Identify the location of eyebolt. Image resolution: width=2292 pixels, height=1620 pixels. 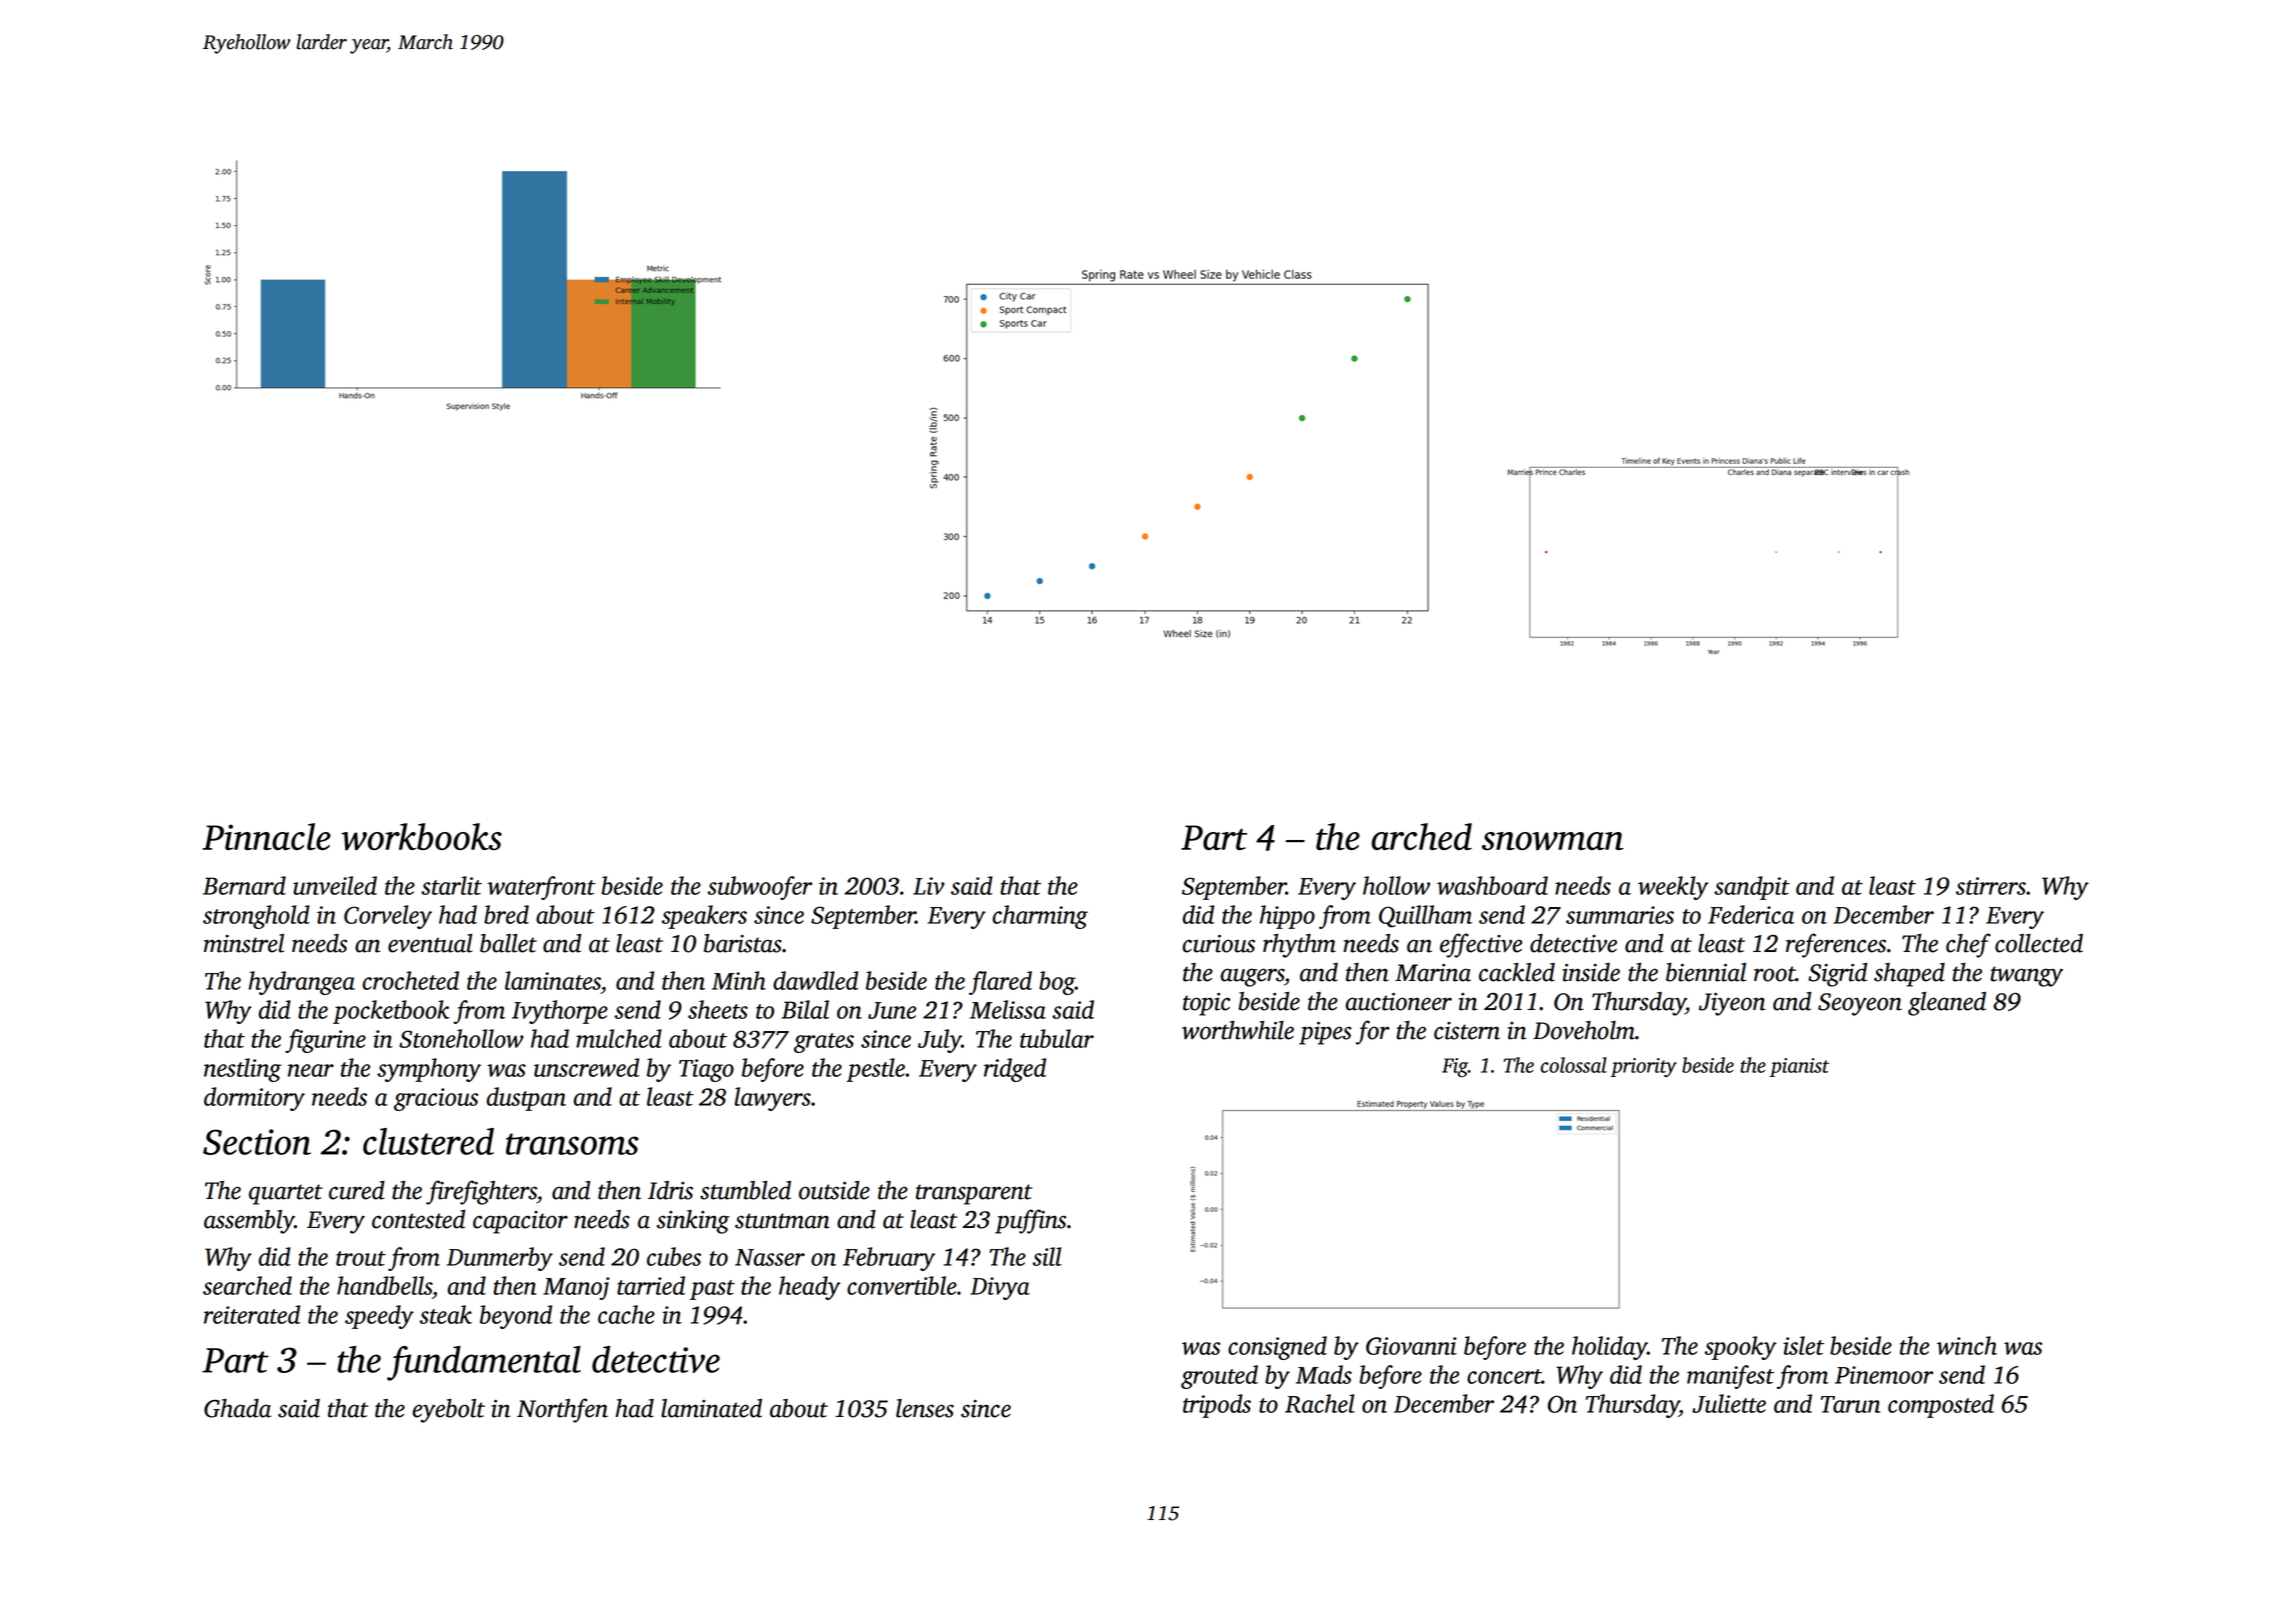
(449, 1411).
